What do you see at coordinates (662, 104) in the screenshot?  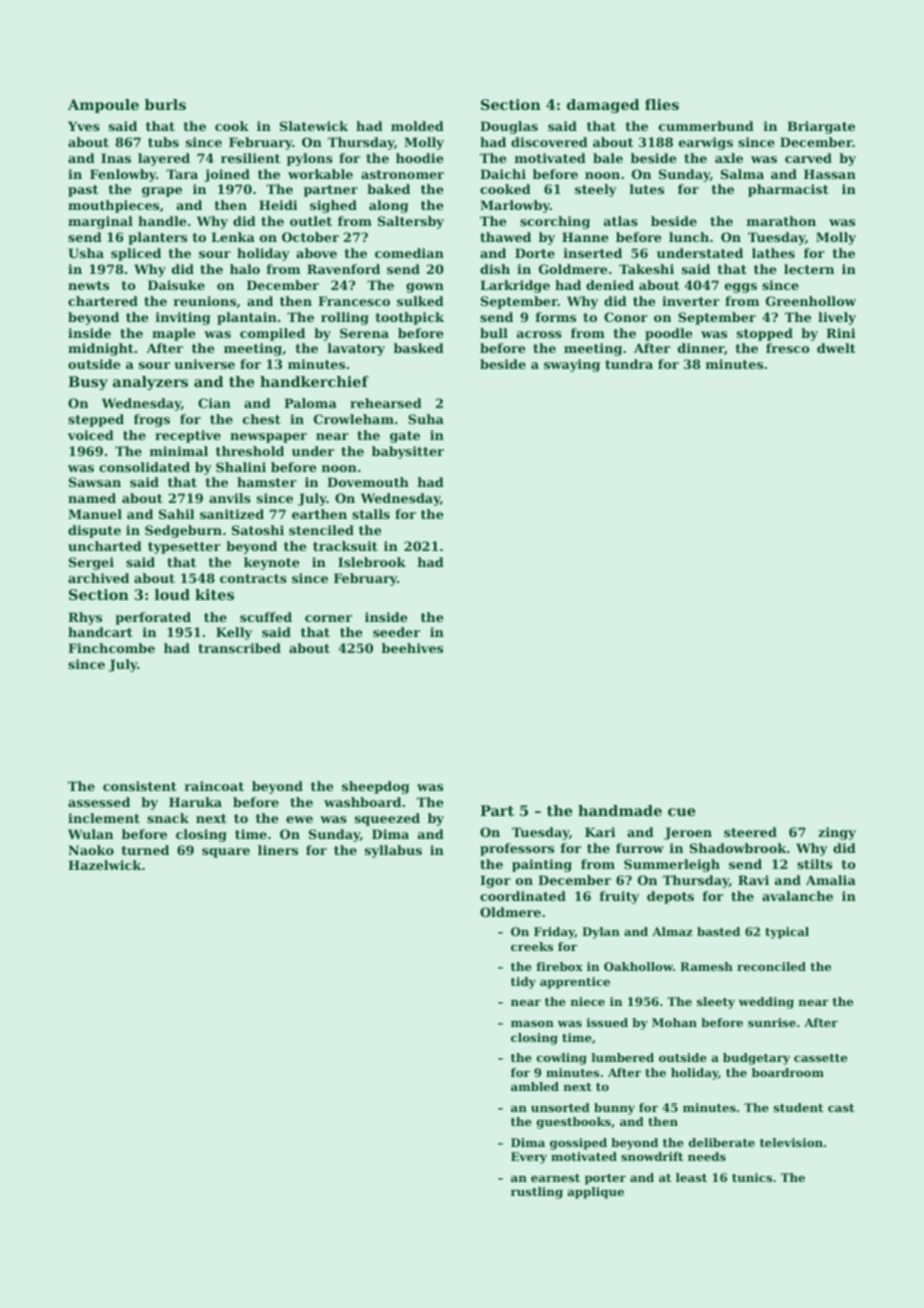 I see `flies` at bounding box center [662, 104].
